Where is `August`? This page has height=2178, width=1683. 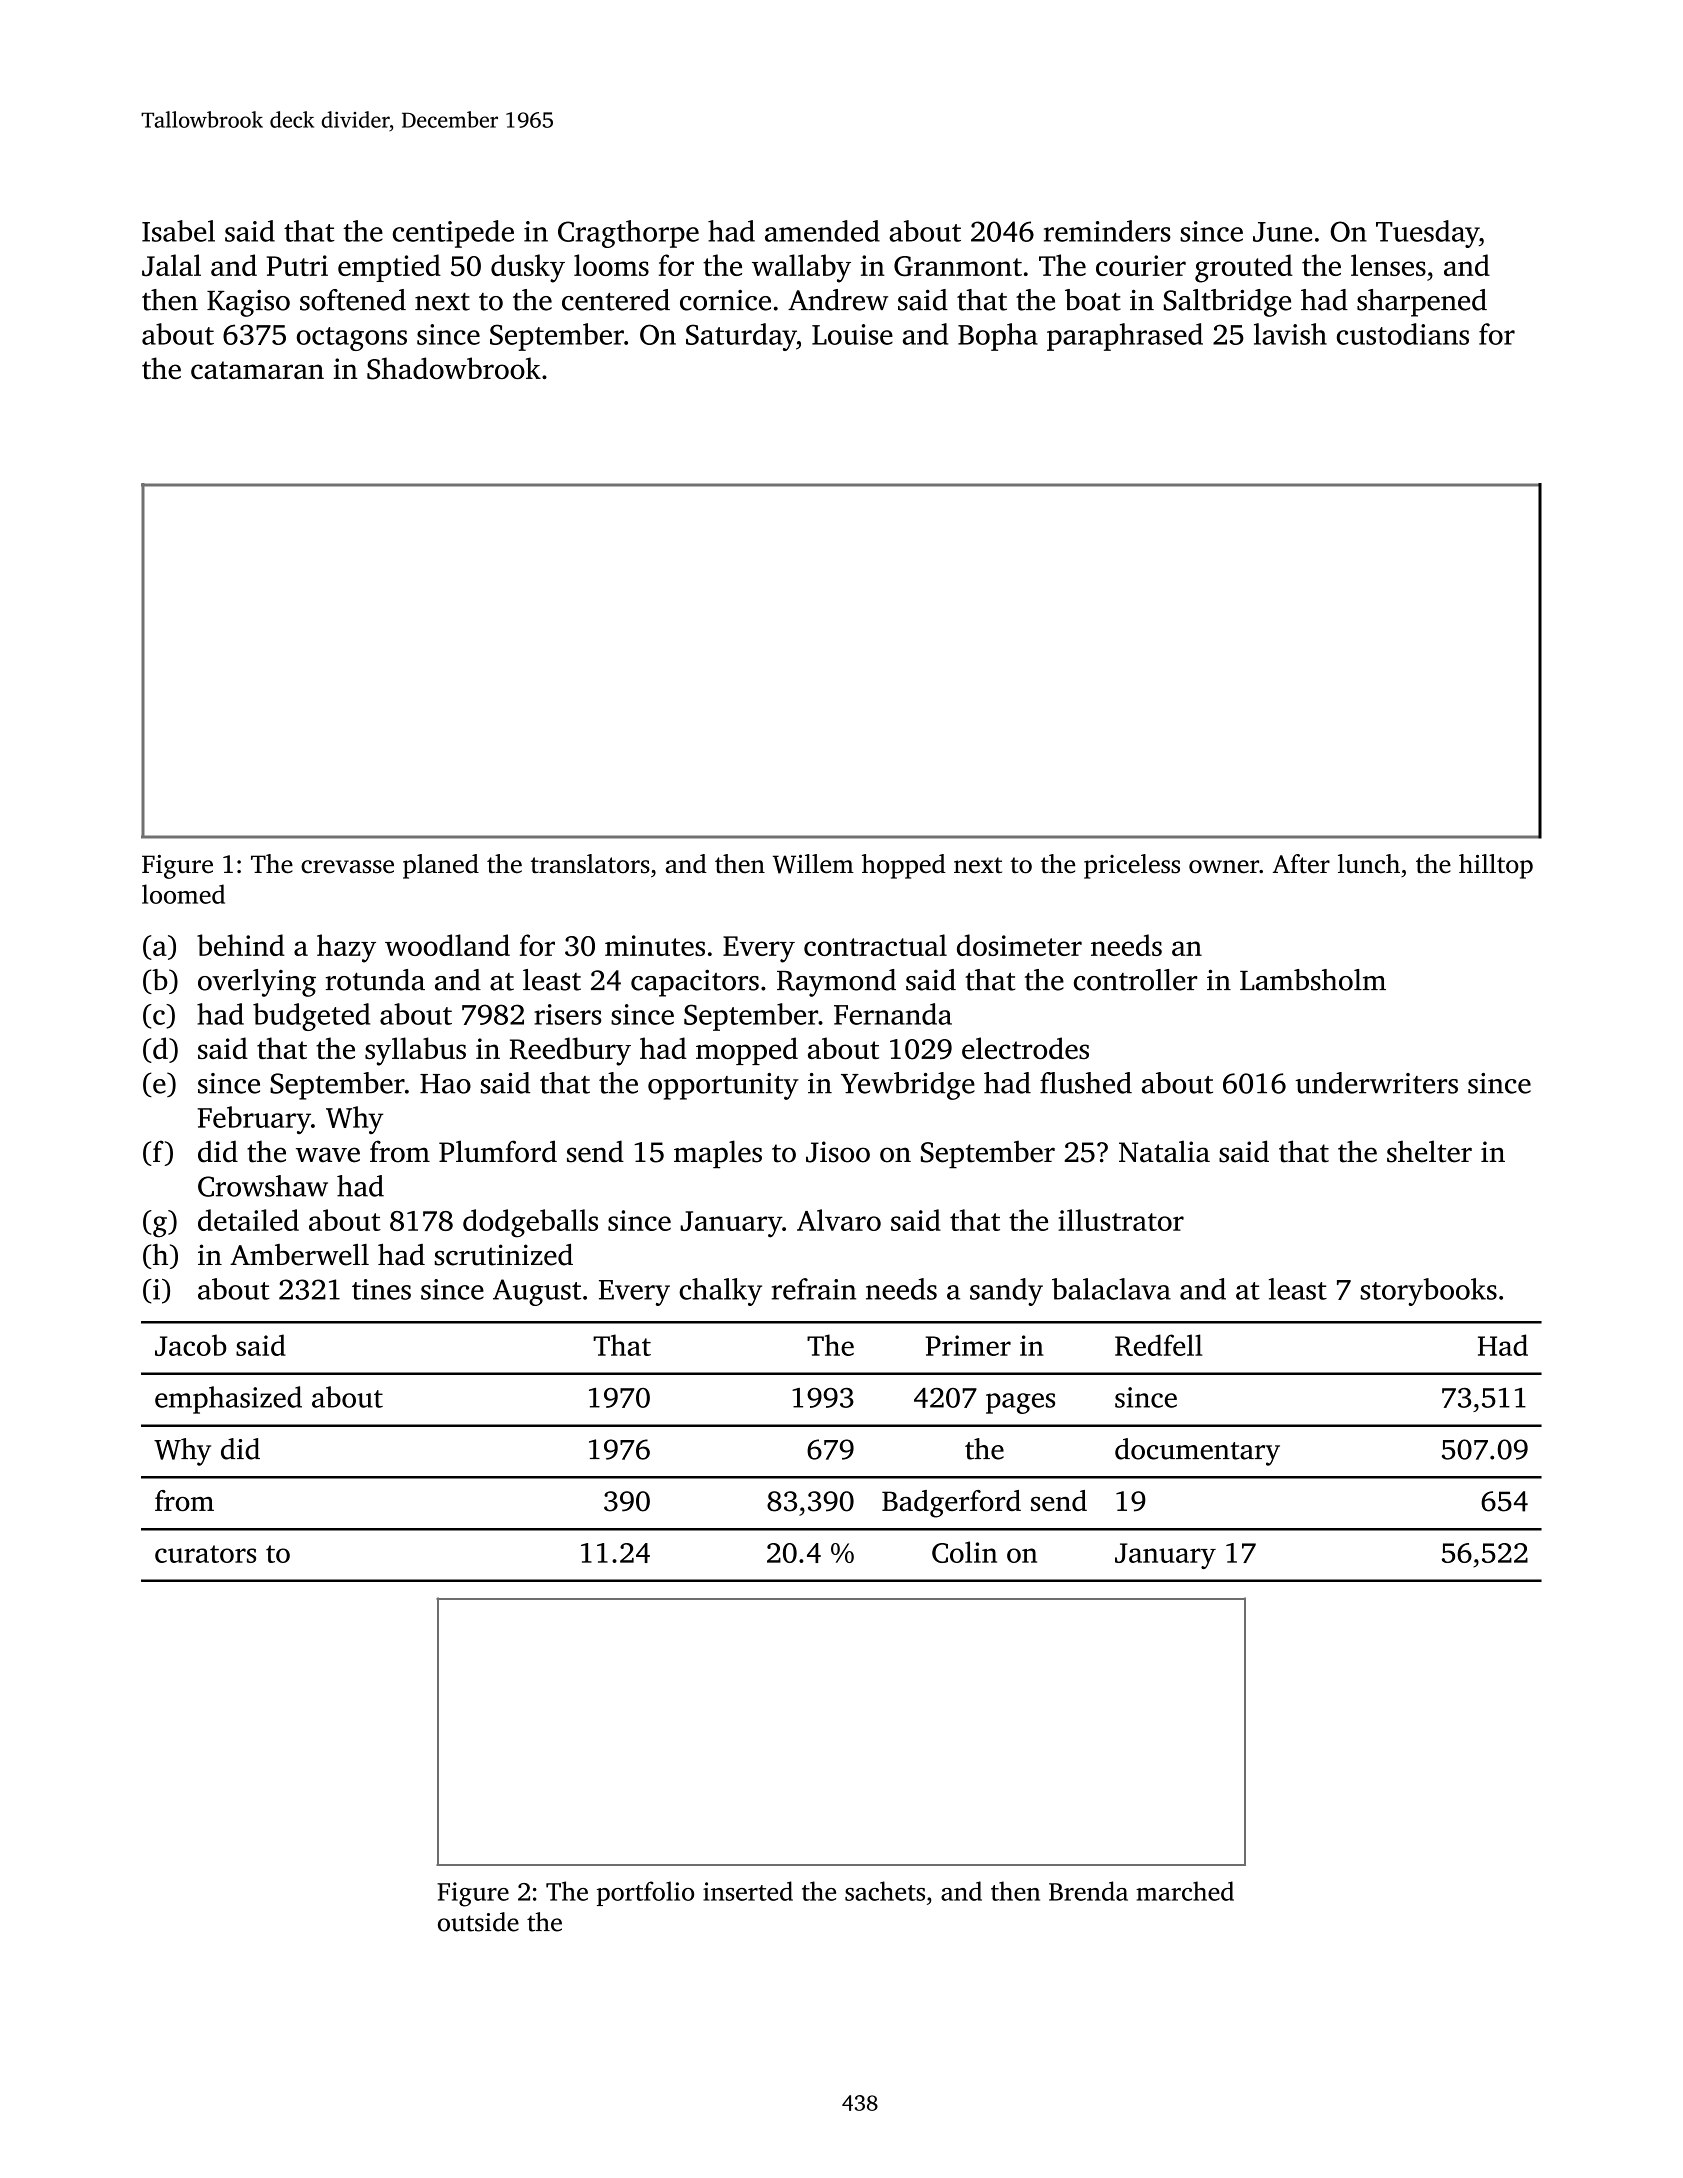 August is located at coordinates (537, 1292).
